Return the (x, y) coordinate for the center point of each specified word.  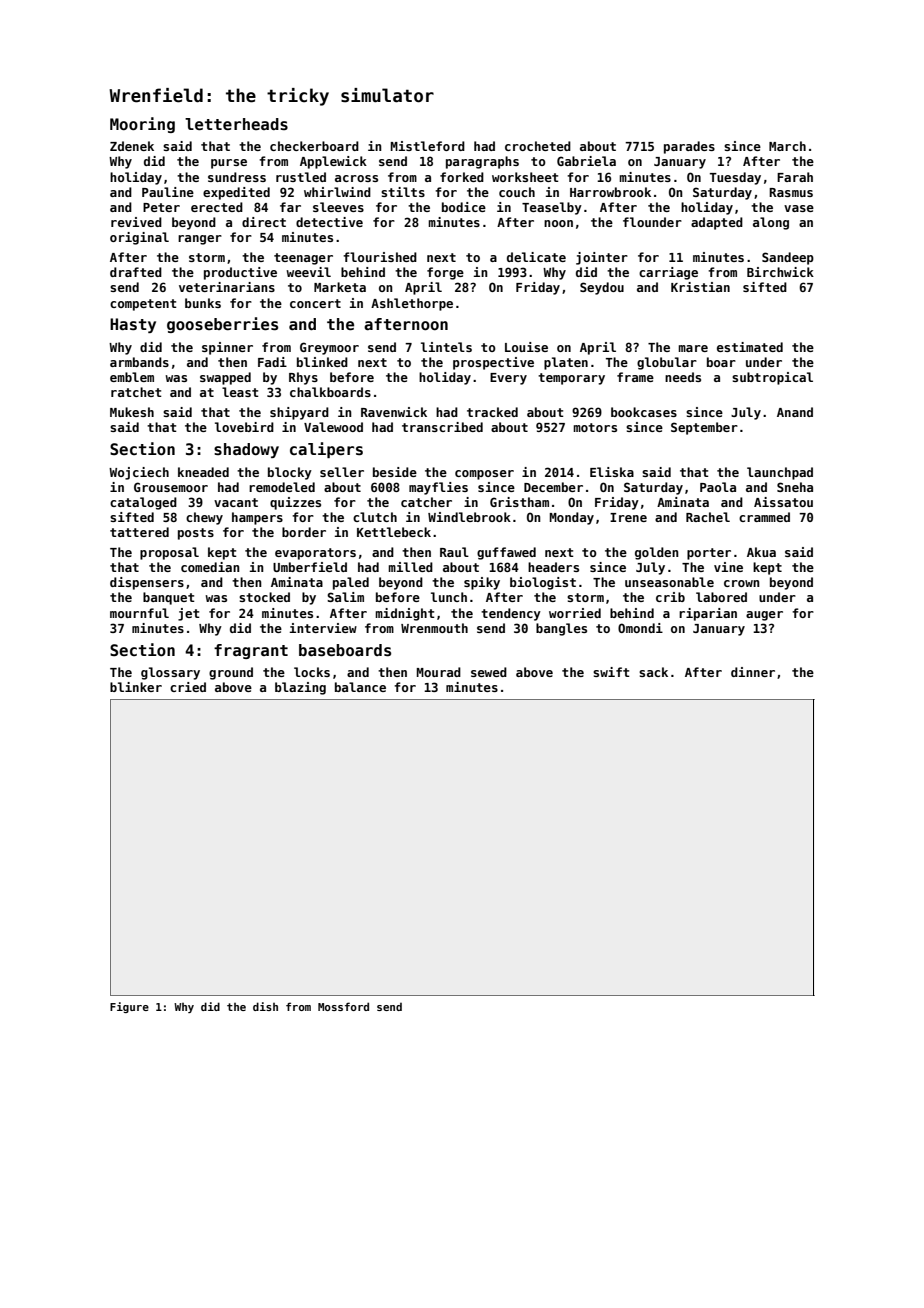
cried (188, 687)
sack (653, 672)
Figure (129, 1007)
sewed (489, 672)
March (787, 146)
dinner (753, 672)
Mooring (142, 125)
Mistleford (428, 146)
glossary (170, 673)
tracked (492, 412)
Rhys (303, 378)
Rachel (708, 517)
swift (611, 672)
